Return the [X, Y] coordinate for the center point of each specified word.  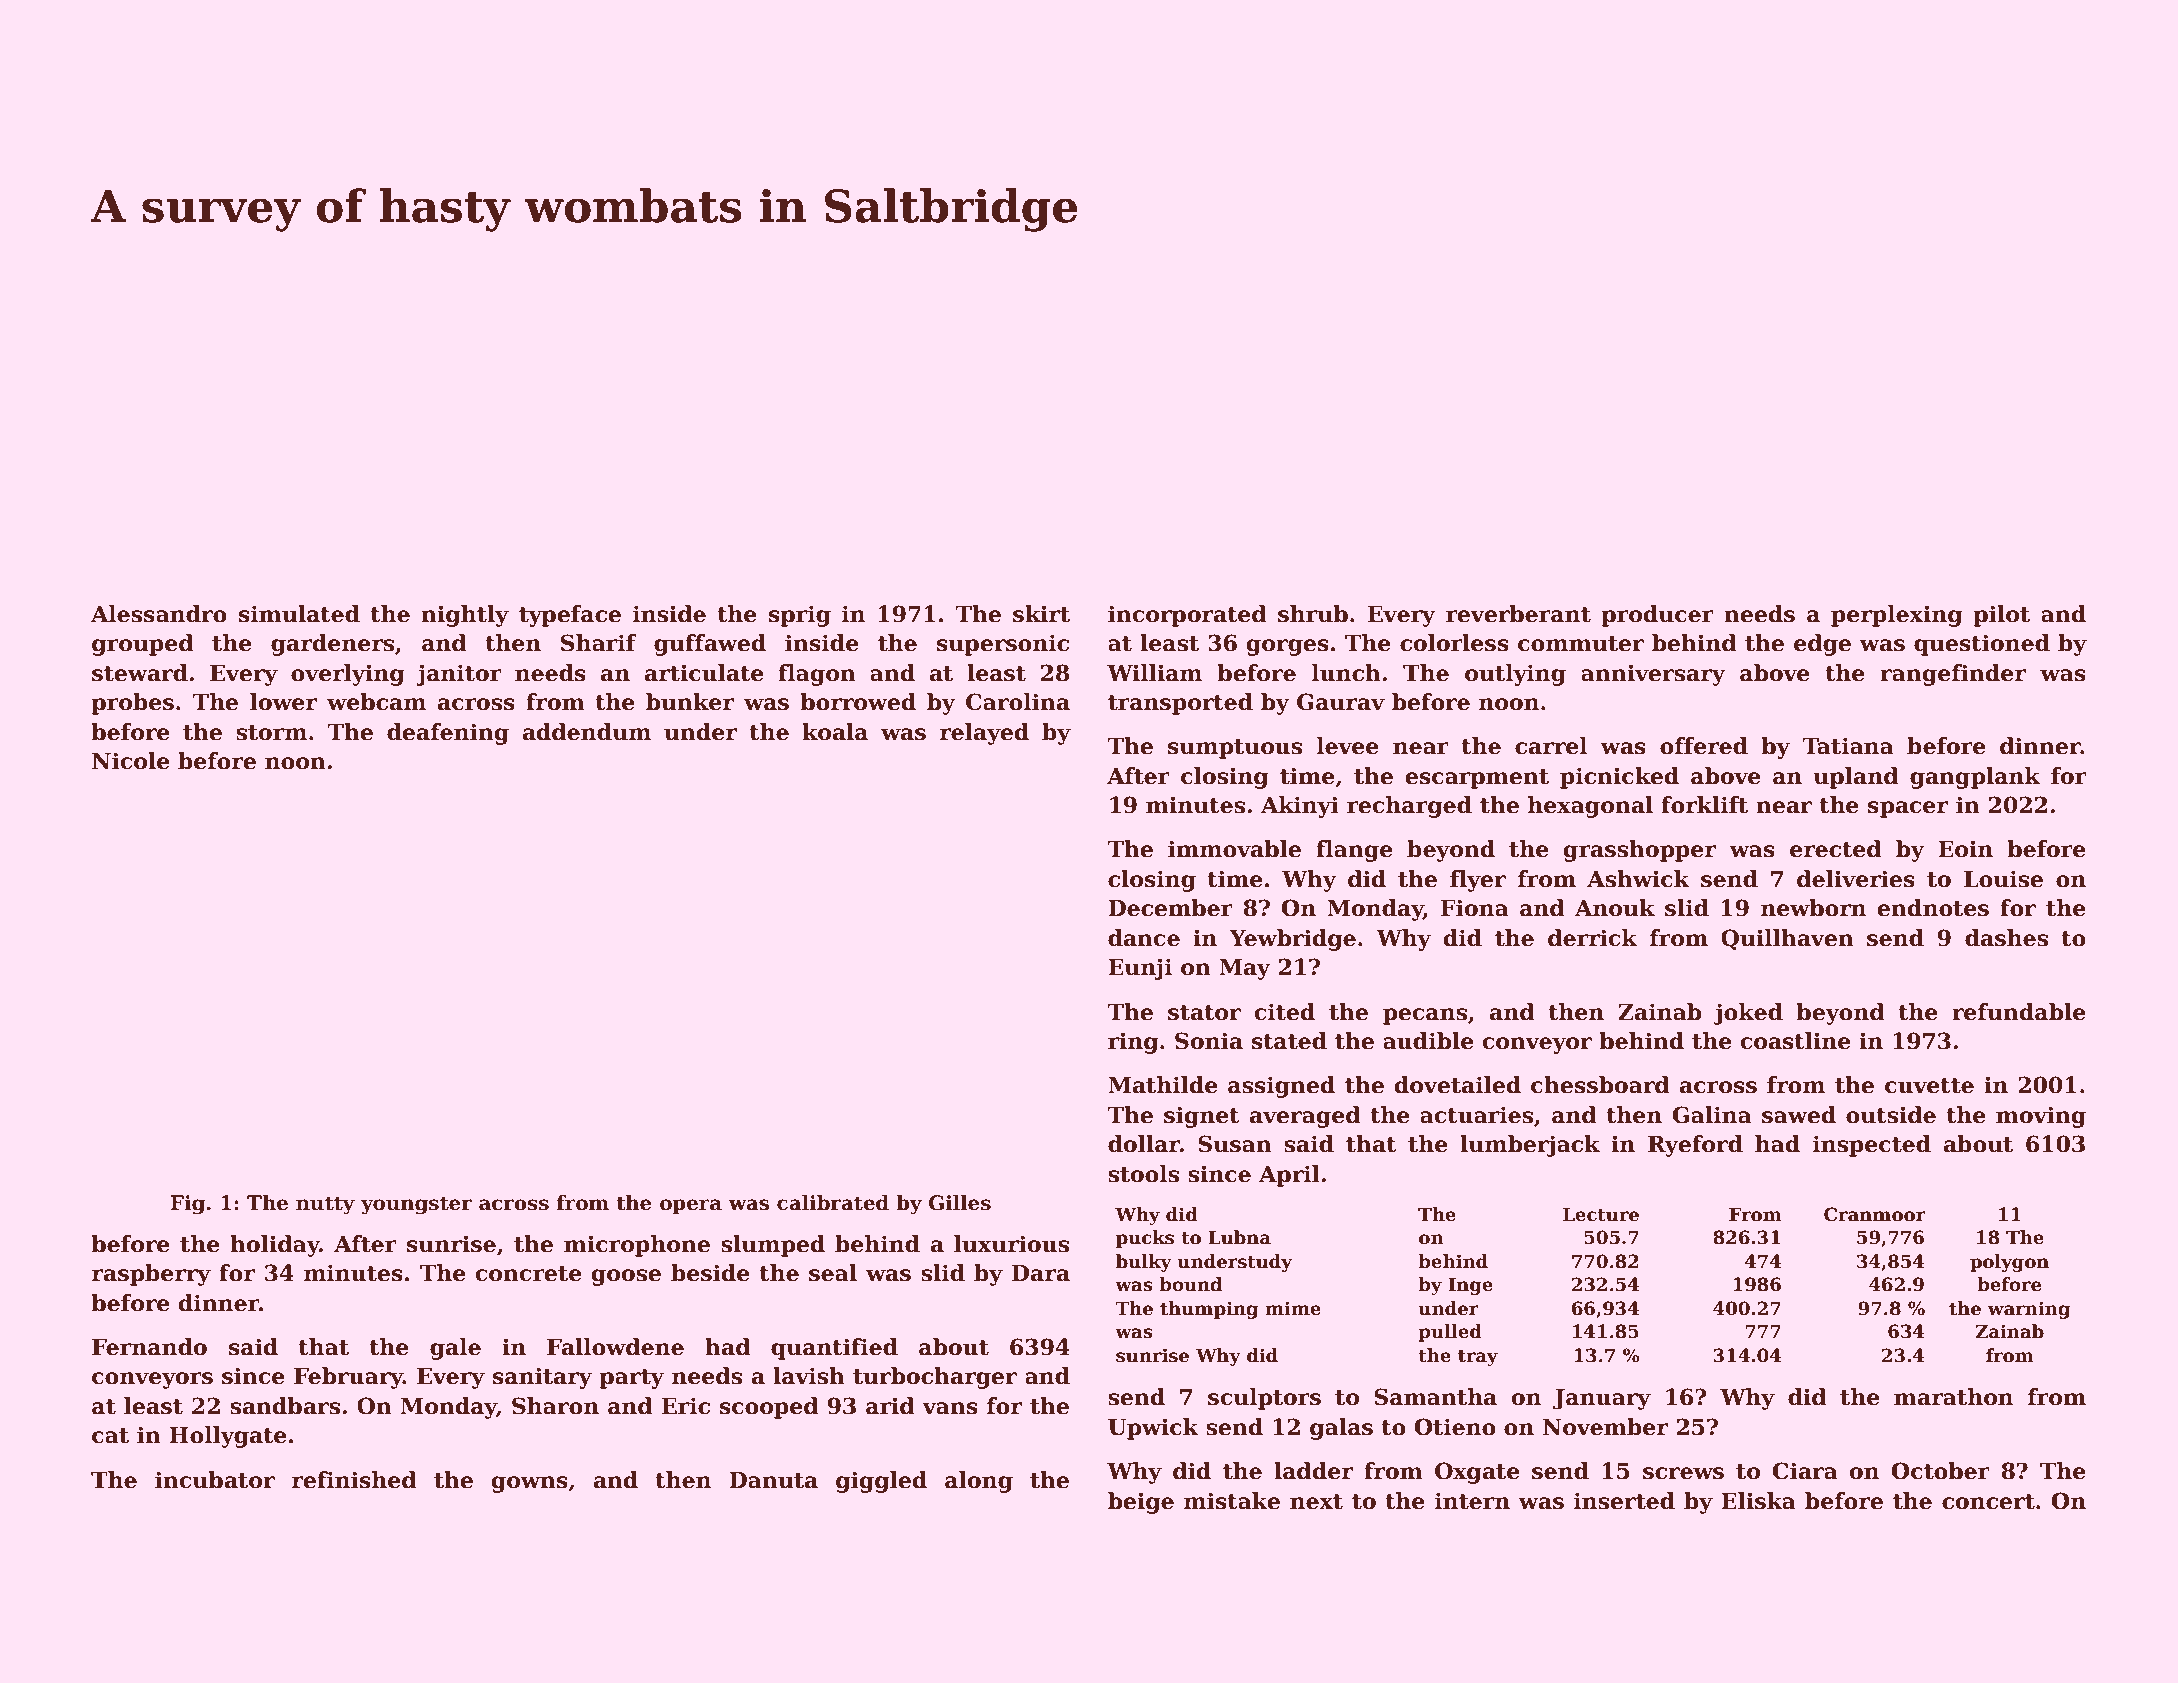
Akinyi [1300, 807]
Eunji [1140, 969]
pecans [1425, 1016]
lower [283, 702]
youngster [416, 1205]
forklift [1704, 805]
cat [110, 1436]
